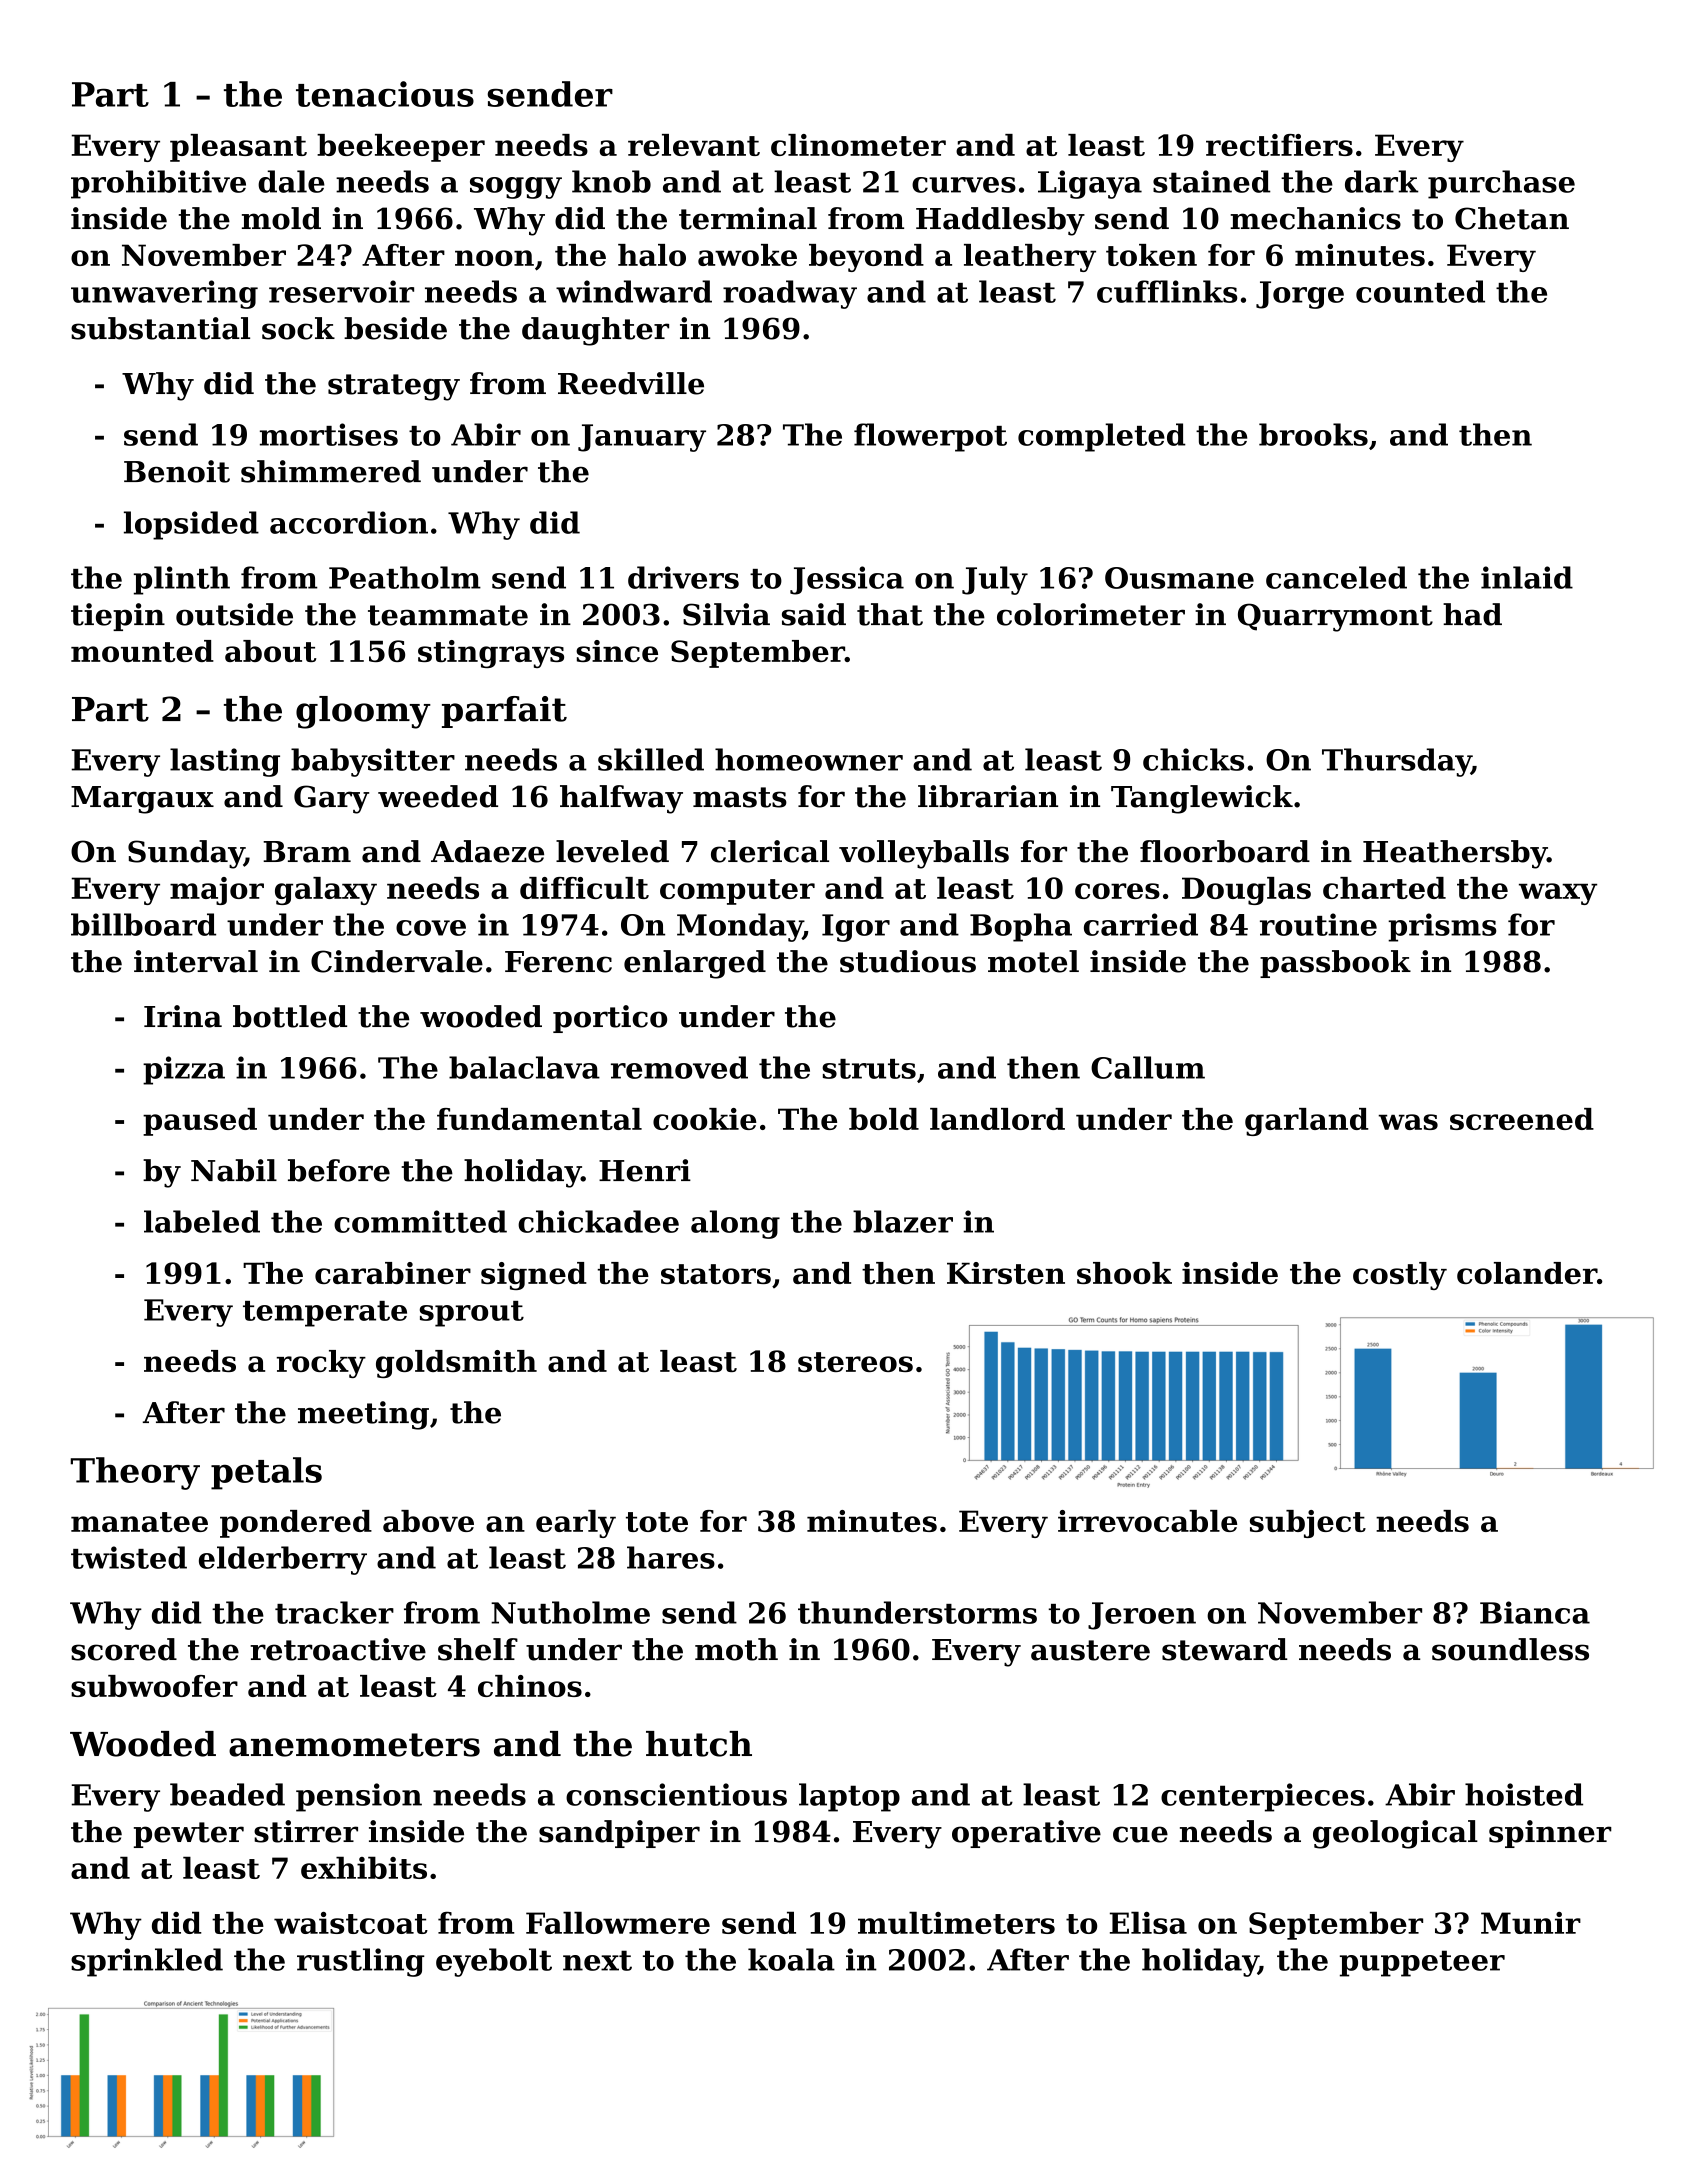  I want to click on cove, so click(431, 928).
